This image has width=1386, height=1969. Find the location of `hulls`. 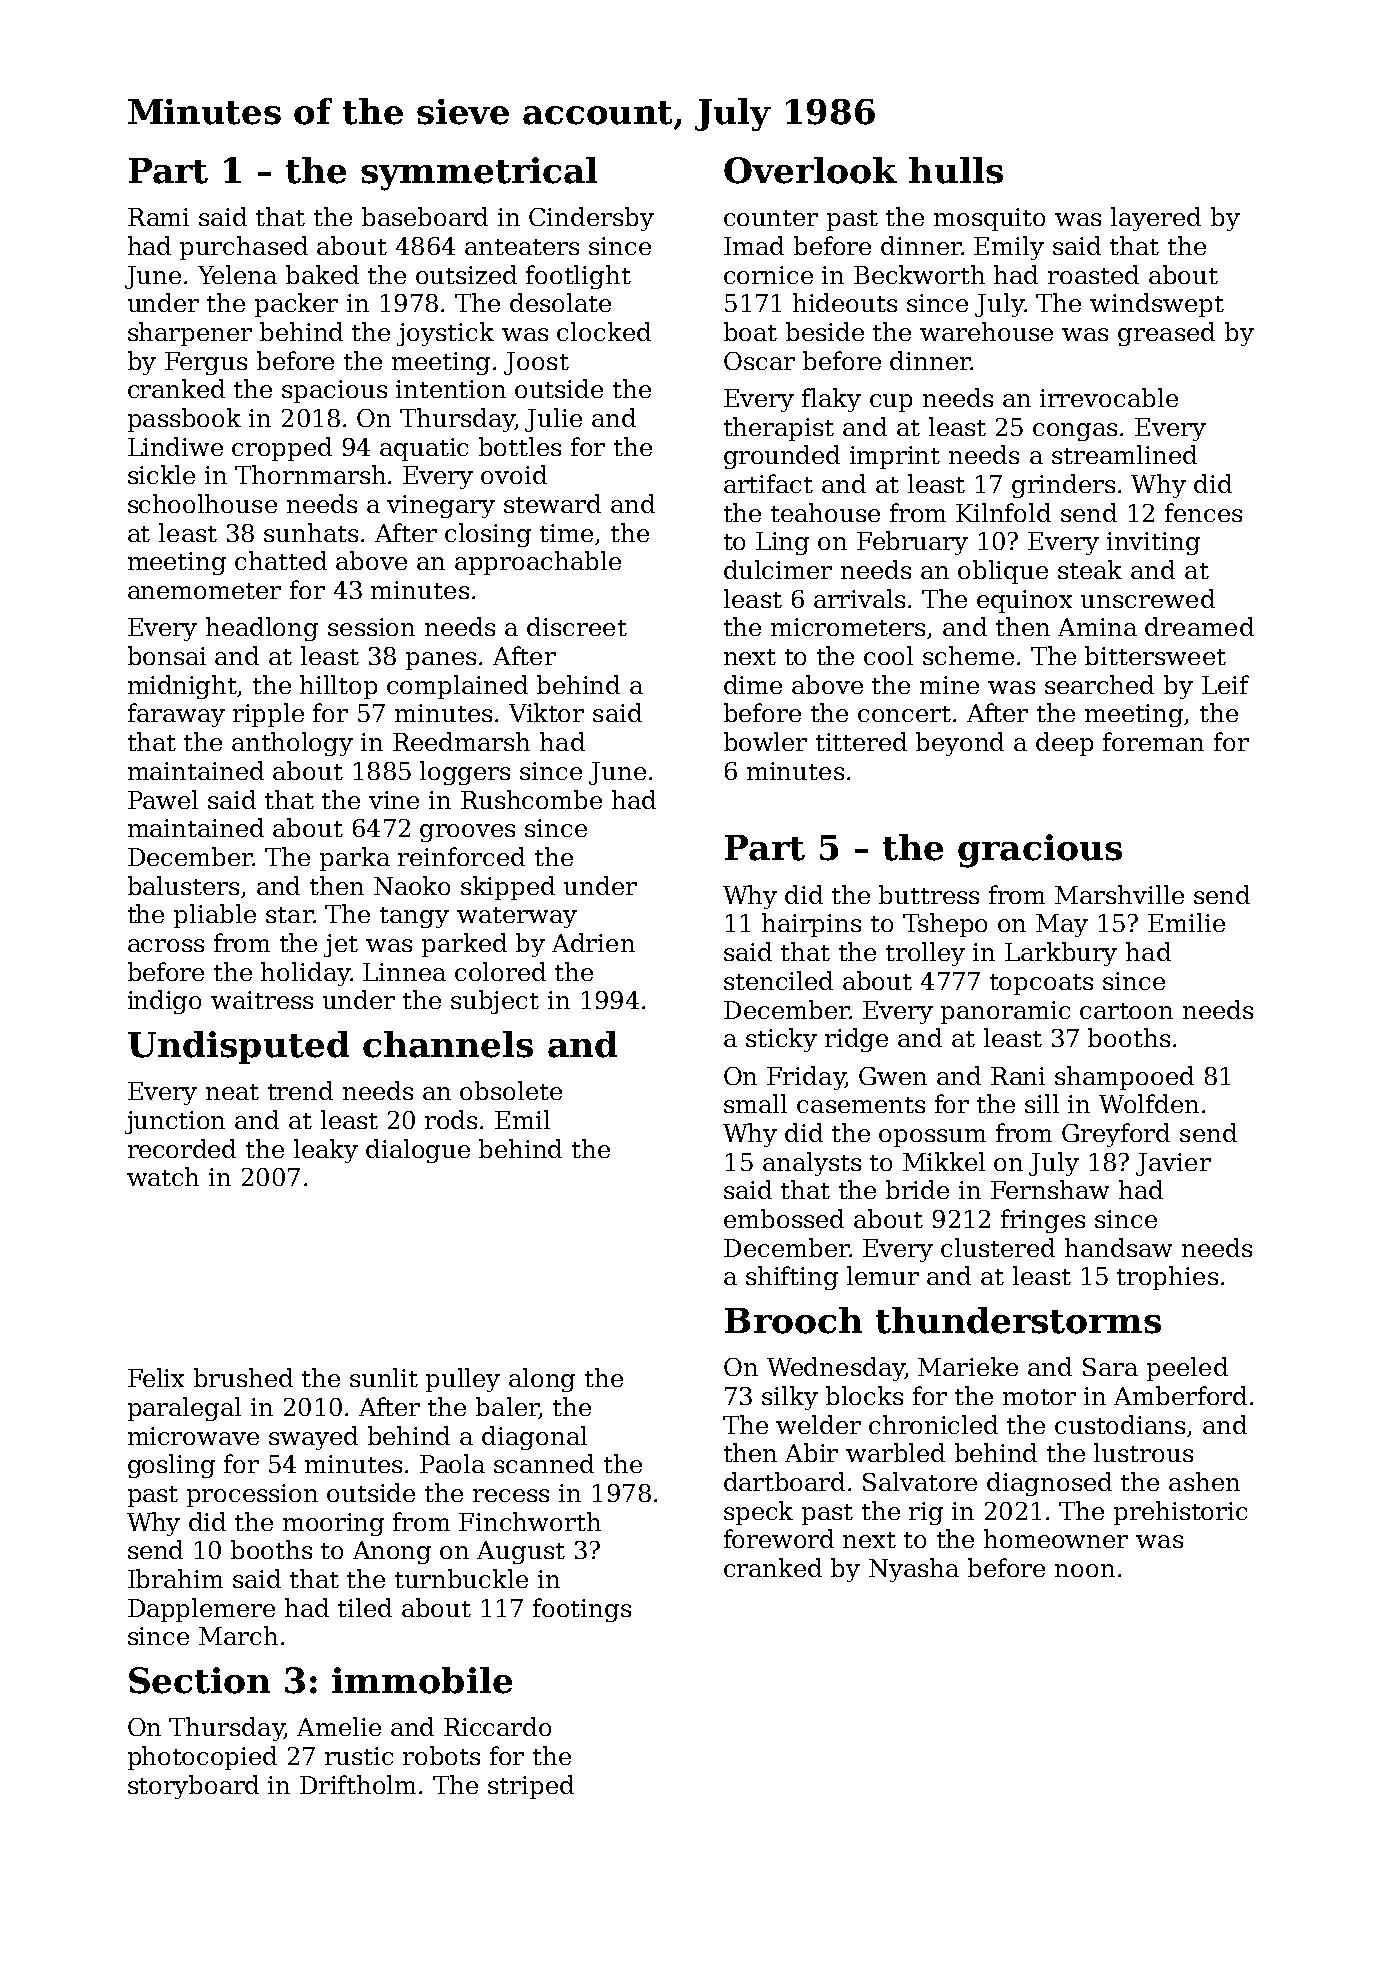

hulls is located at coordinates (956, 170).
